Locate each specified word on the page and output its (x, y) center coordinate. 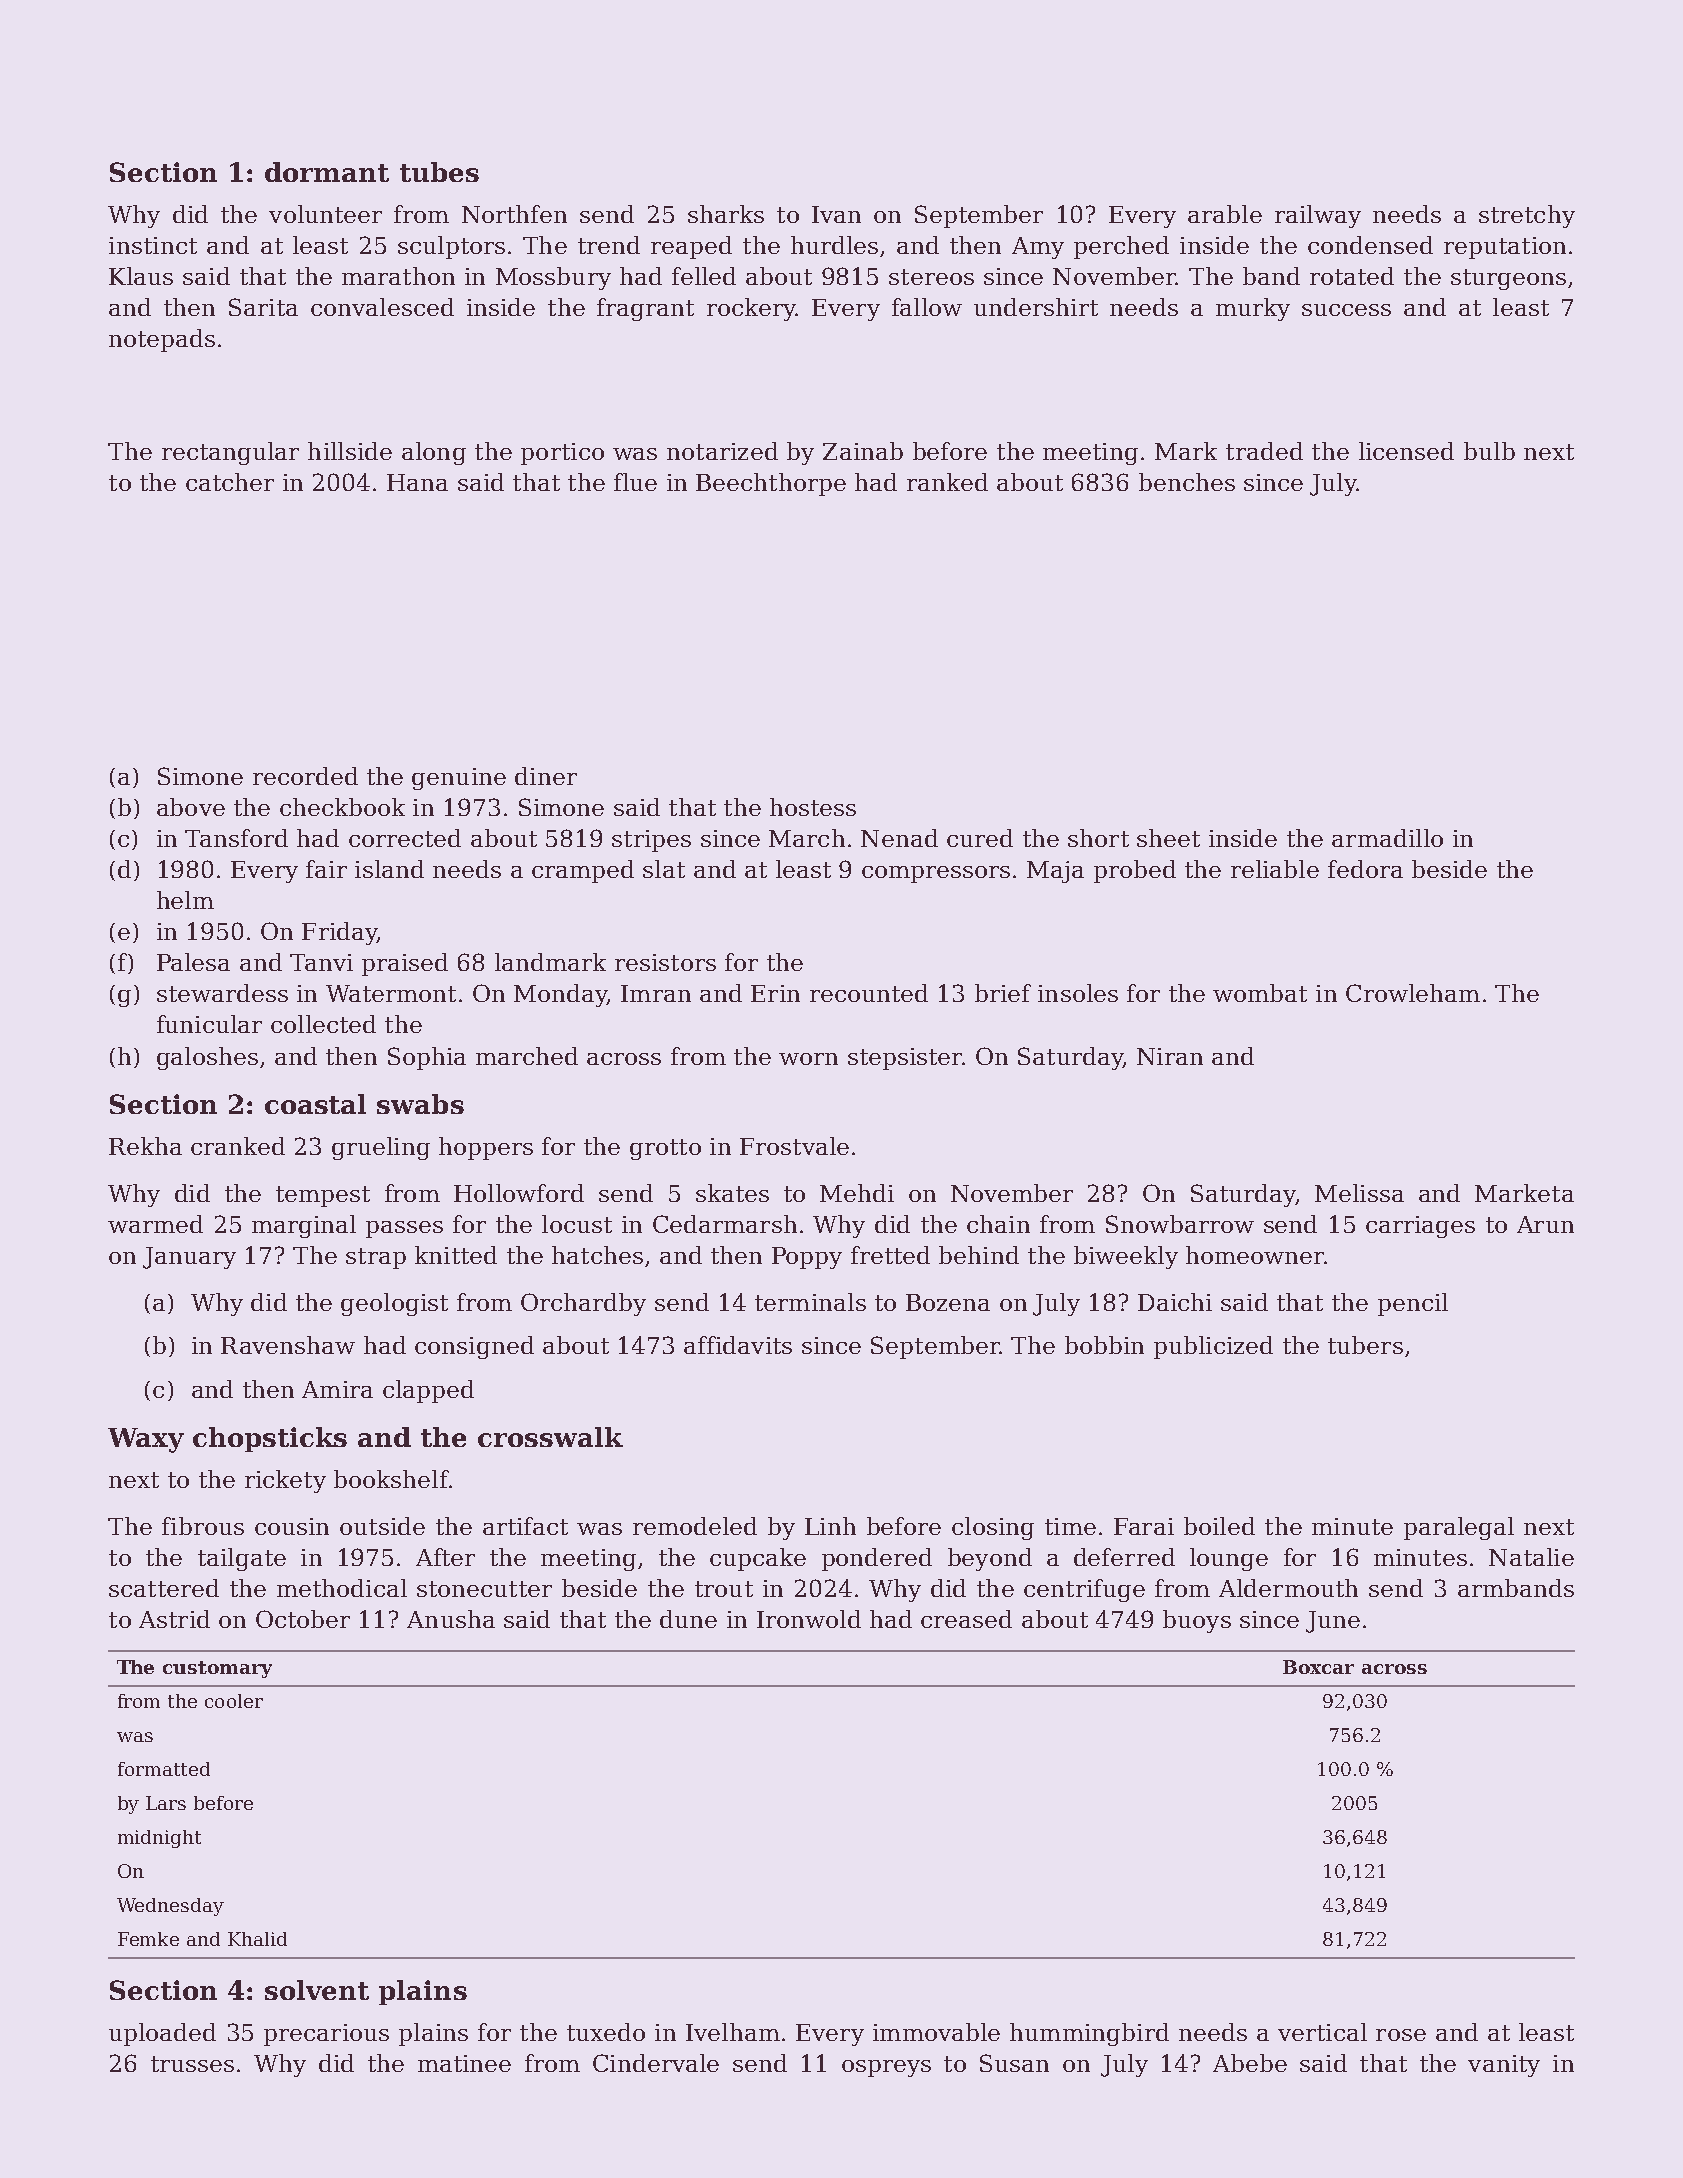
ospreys (886, 2068)
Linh (830, 1526)
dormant (327, 172)
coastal (315, 1104)
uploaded (162, 2034)
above (191, 807)
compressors (936, 874)
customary (217, 1669)
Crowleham (1413, 993)
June (1333, 1622)
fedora (1365, 869)
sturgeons (1508, 279)
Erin (775, 993)
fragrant (645, 309)
